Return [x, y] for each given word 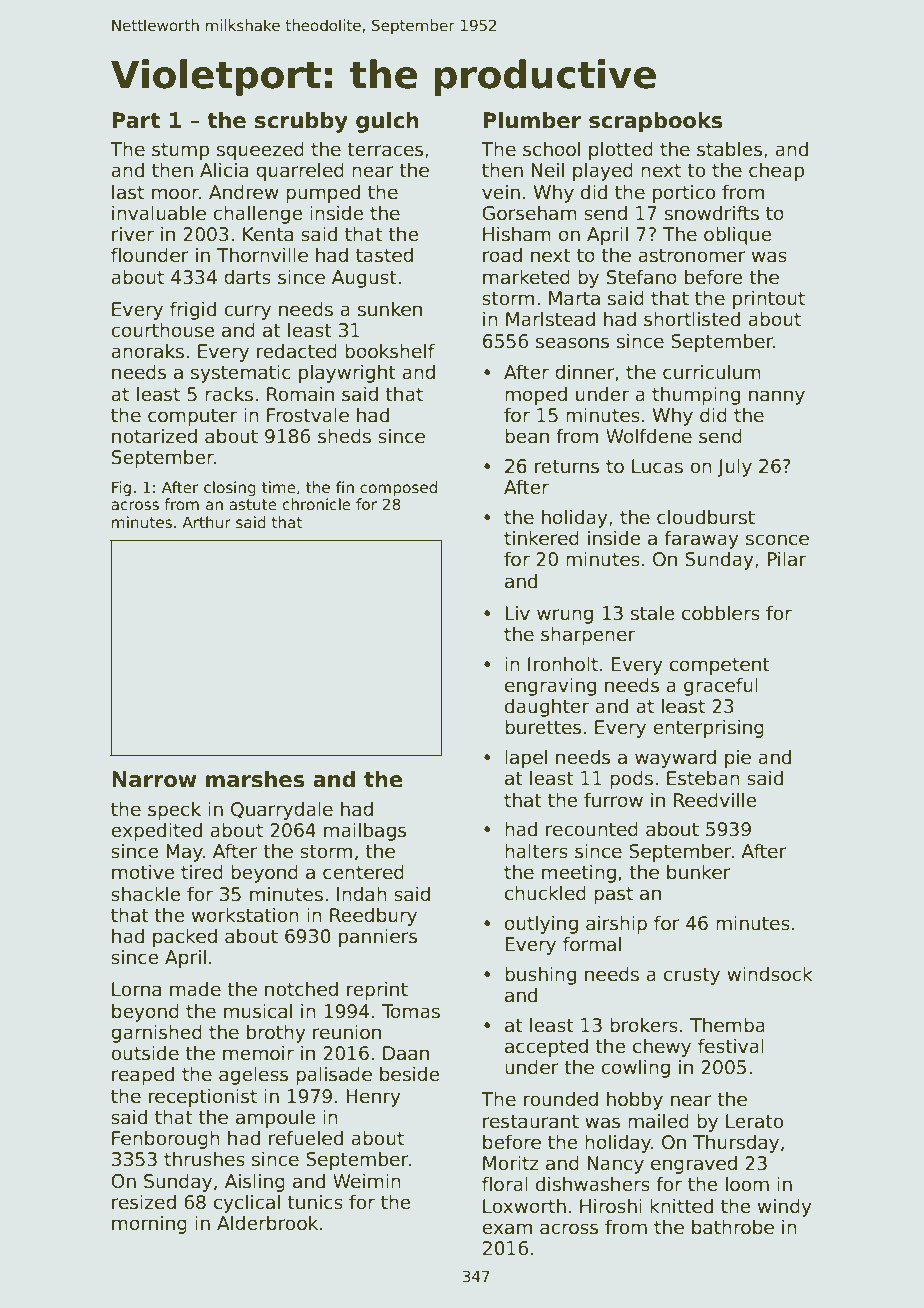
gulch [387, 122]
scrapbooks [656, 122]
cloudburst [706, 517]
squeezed [260, 150]
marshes [255, 779]
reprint [377, 990]
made [195, 989]
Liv [517, 612]
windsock [770, 974]
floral [505, 1184]
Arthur [206, 522]
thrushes [204, 1159]
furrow [613, 800]
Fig [121, 488]
